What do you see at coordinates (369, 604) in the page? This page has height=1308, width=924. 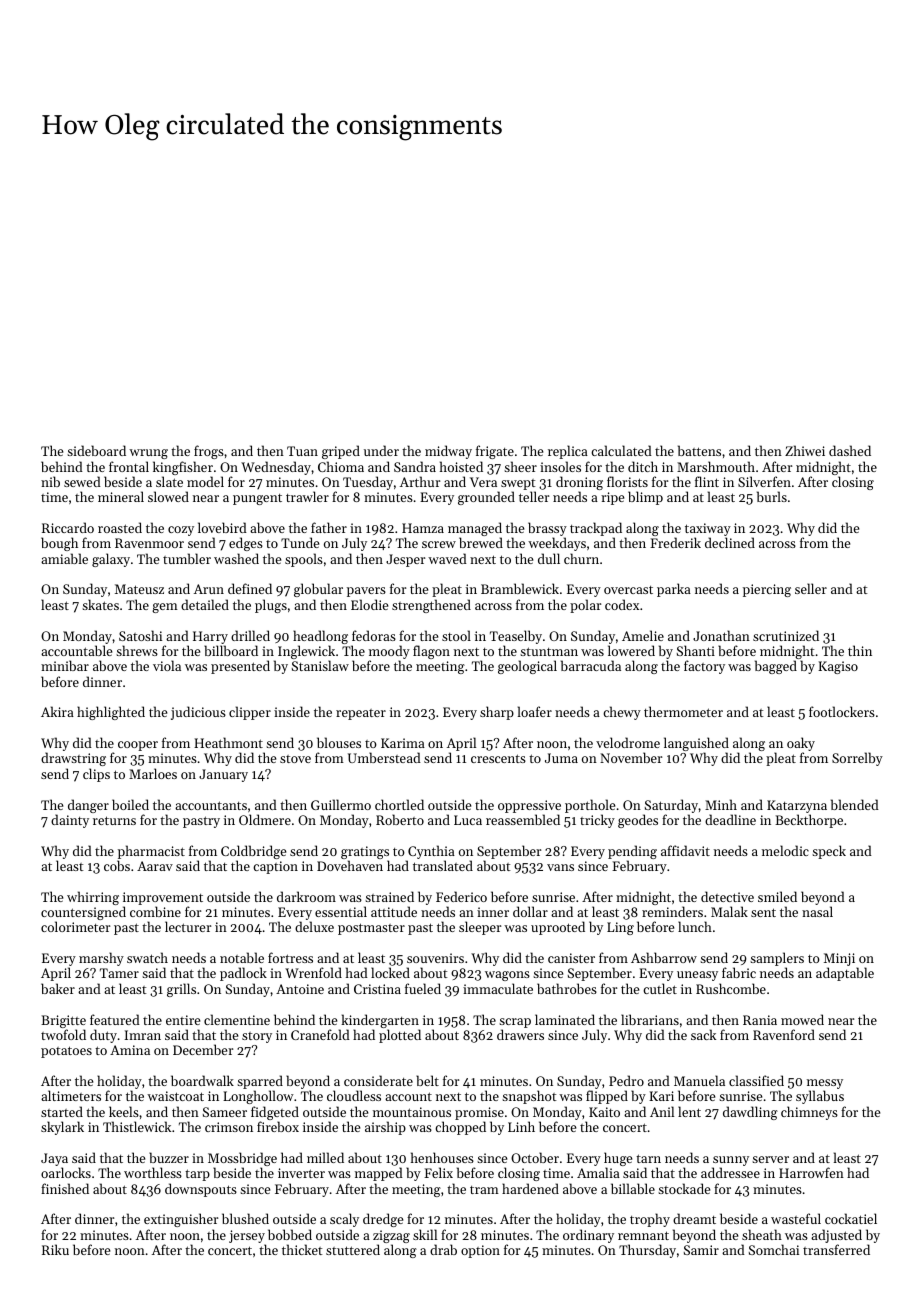 I see `Elodie` at bounding box center [369, 604].
